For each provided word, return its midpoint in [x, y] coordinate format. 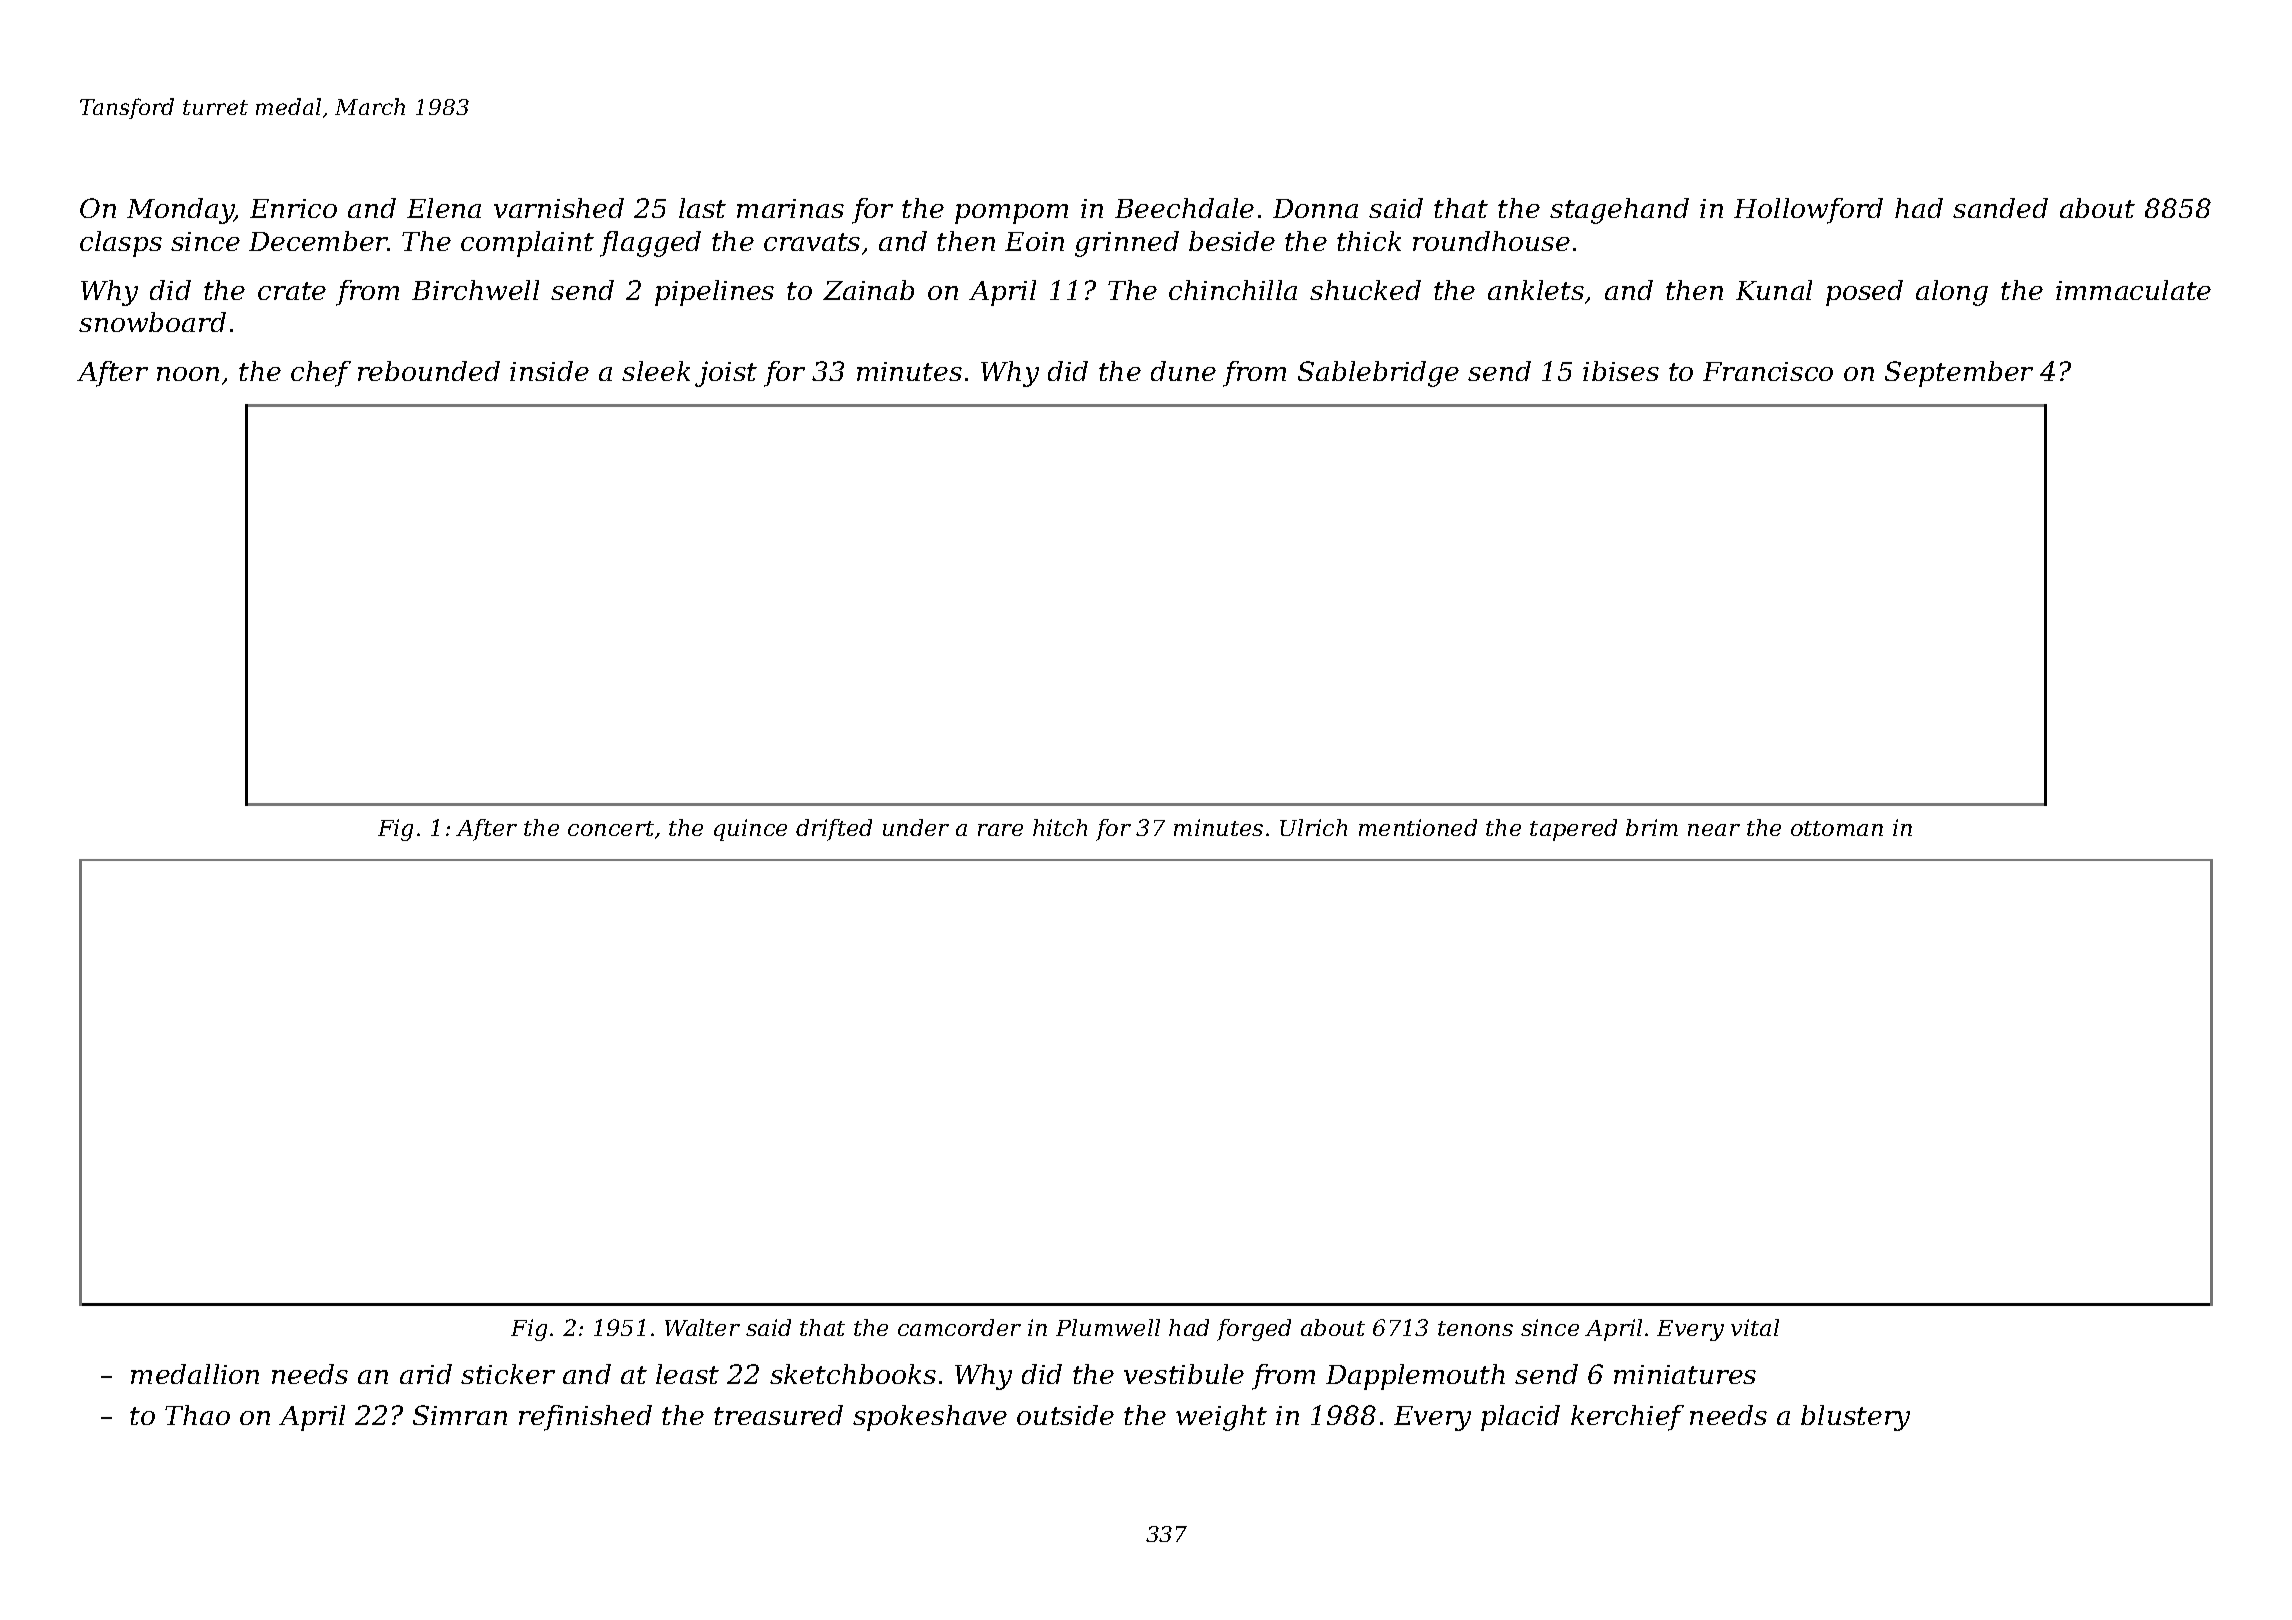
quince [750, 830]
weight [1221, 1418]
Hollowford [1808, 211]
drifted [834, 830]
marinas [790, 208]
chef [321, 374]
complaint [527, 244]
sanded [2000, 208]
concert [611, 828]
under [916, 827]
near [1714, 830]
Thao [197, 1415]
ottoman [1837, 828]
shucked [1365, 290]
